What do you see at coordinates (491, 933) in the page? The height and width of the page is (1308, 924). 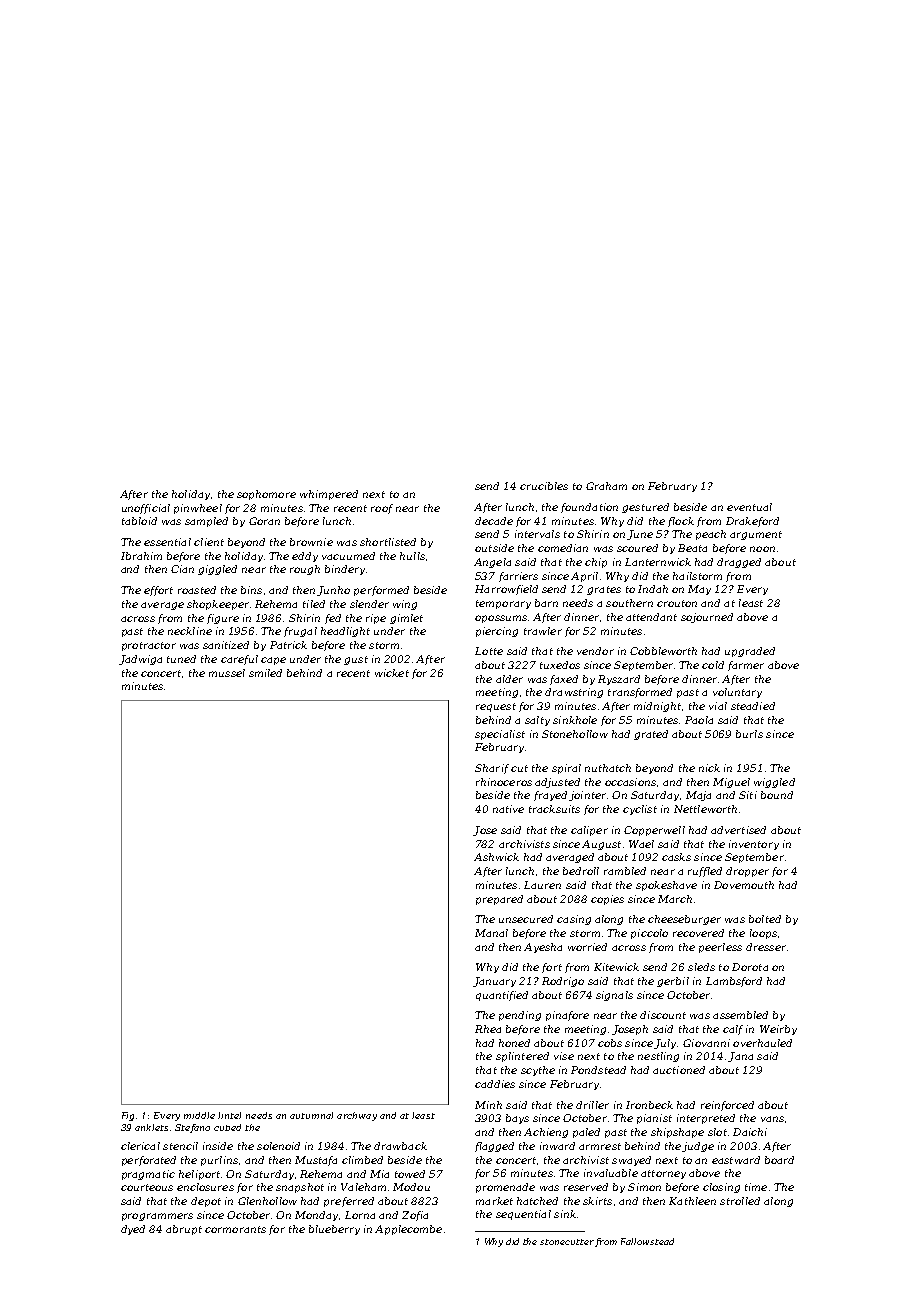 I see `Manal` at bounding box center [491, 933].
